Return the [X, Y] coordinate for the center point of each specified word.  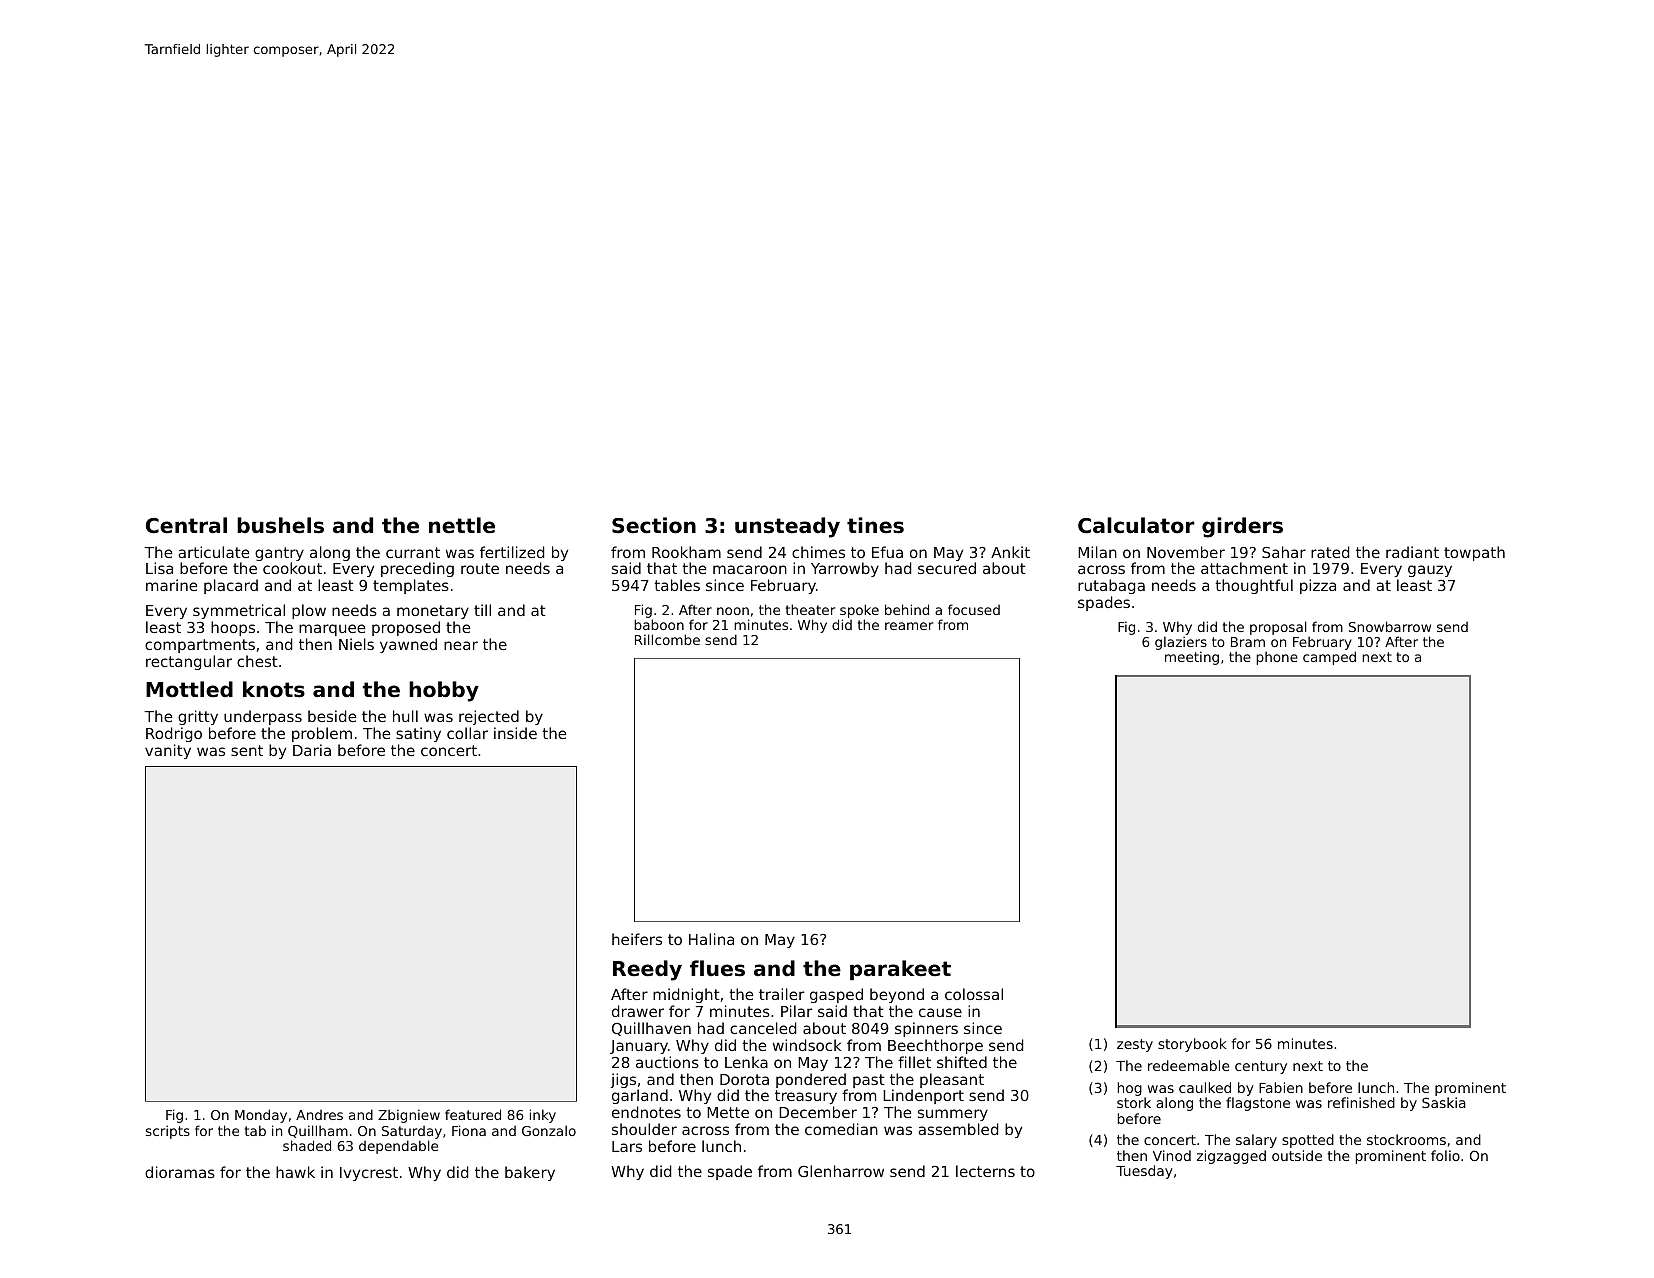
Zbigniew [409, 1116]
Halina [711, 939]
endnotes [646, 1112]
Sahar [1284, 552]
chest [257, 661]
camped [1329, 658]
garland [640, 1096]
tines [875, 525]
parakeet [900, 970]
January [639, 1047]
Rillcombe [667, 639]
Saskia [1444, 1102]
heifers [637, 939]
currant [413, 552]
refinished [1361, 1102]
